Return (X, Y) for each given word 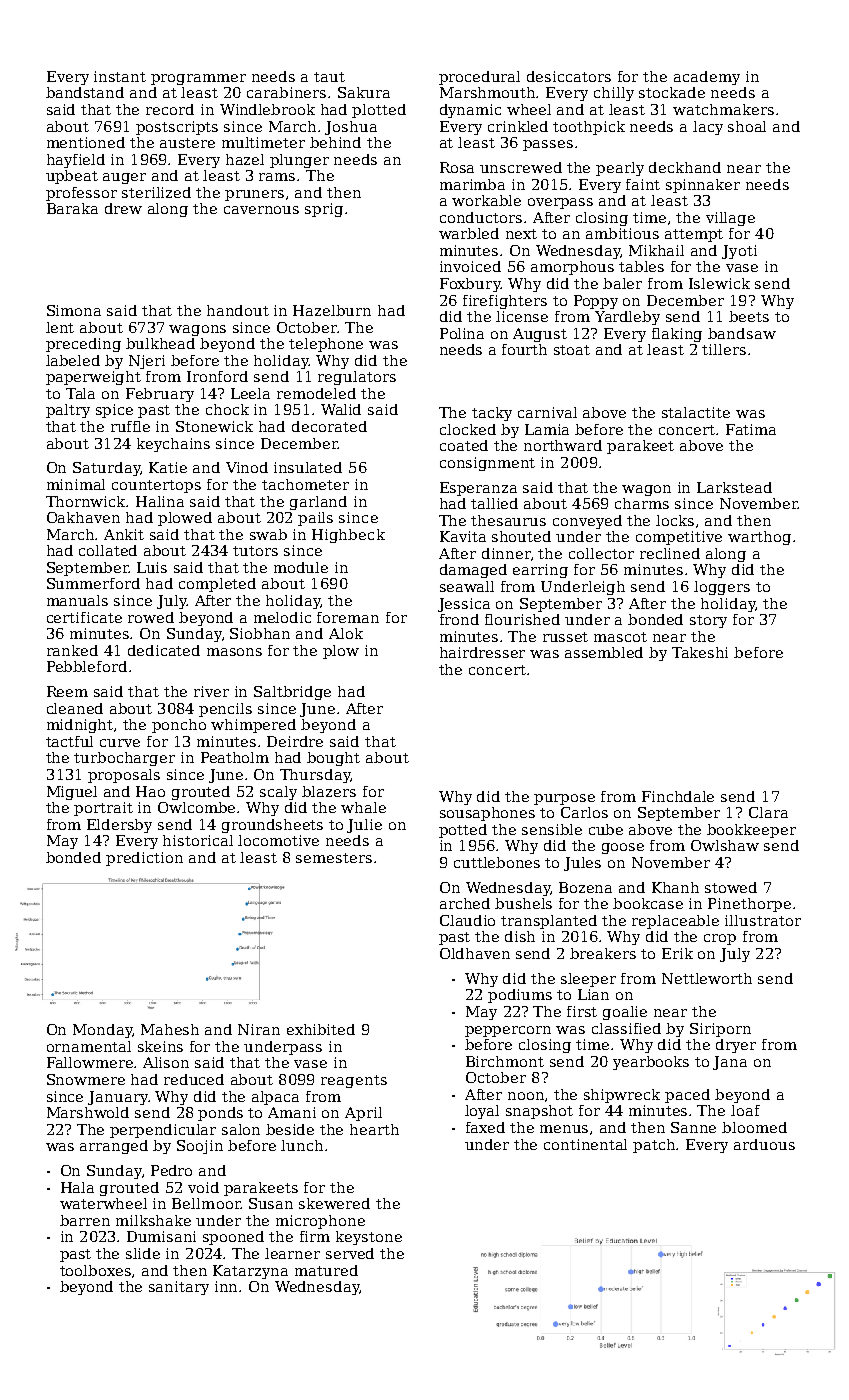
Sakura (364, 92)
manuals (77, 600)
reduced (194, 1079)
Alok (346, 633)
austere (187, 143)
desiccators (569, 76)
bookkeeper (751, 831)
